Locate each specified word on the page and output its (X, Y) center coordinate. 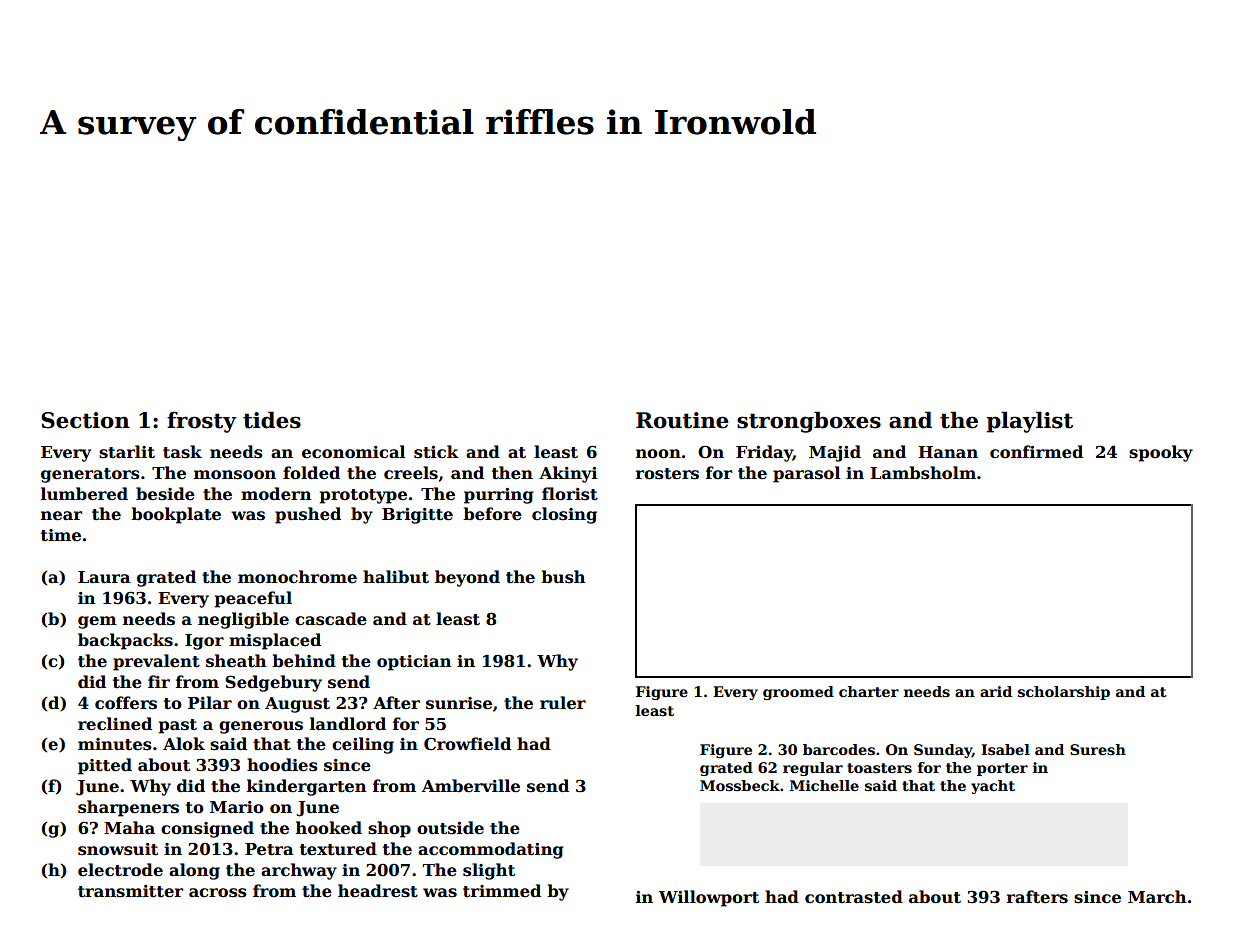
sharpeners (128, 808)
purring (499, 496)
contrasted (854, 897)
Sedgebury (273, 683)
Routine (682, 420)
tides (272, 420)
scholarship (1064, 693)
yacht (993, 787)
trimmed (502, 891)
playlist (1029, 422)
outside (450, 828)
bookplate (176, 515)
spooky (1161, 453)
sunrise (459, 703)
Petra (269, 849)
